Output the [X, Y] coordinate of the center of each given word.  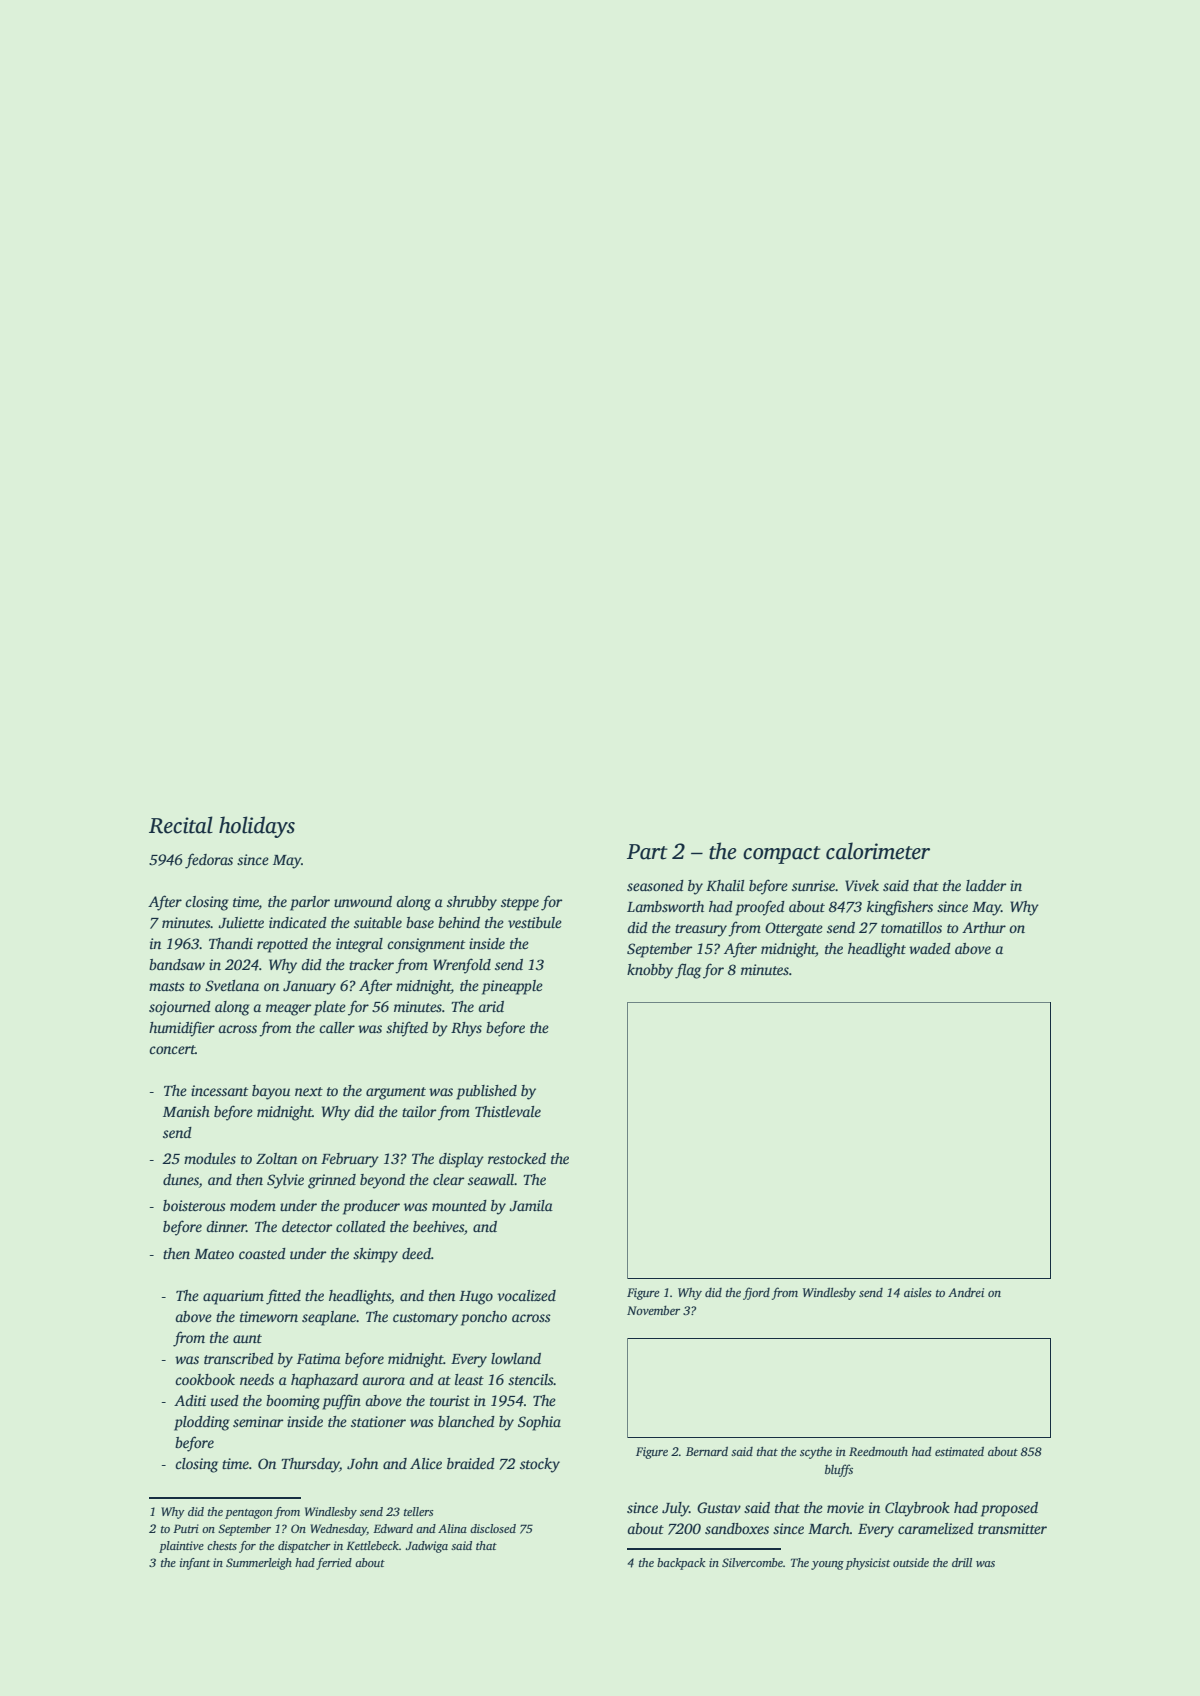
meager [288, 1010]
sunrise [814, 885]
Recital [181, 825]
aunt [247, 1338]
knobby [650, 971]
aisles [918, 1292]
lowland [516, 1358]
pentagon [248, 1514]
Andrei [966, 1292]
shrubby [472, 903]
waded [930, 948]
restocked [517, 1158]
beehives [438, 1226]
